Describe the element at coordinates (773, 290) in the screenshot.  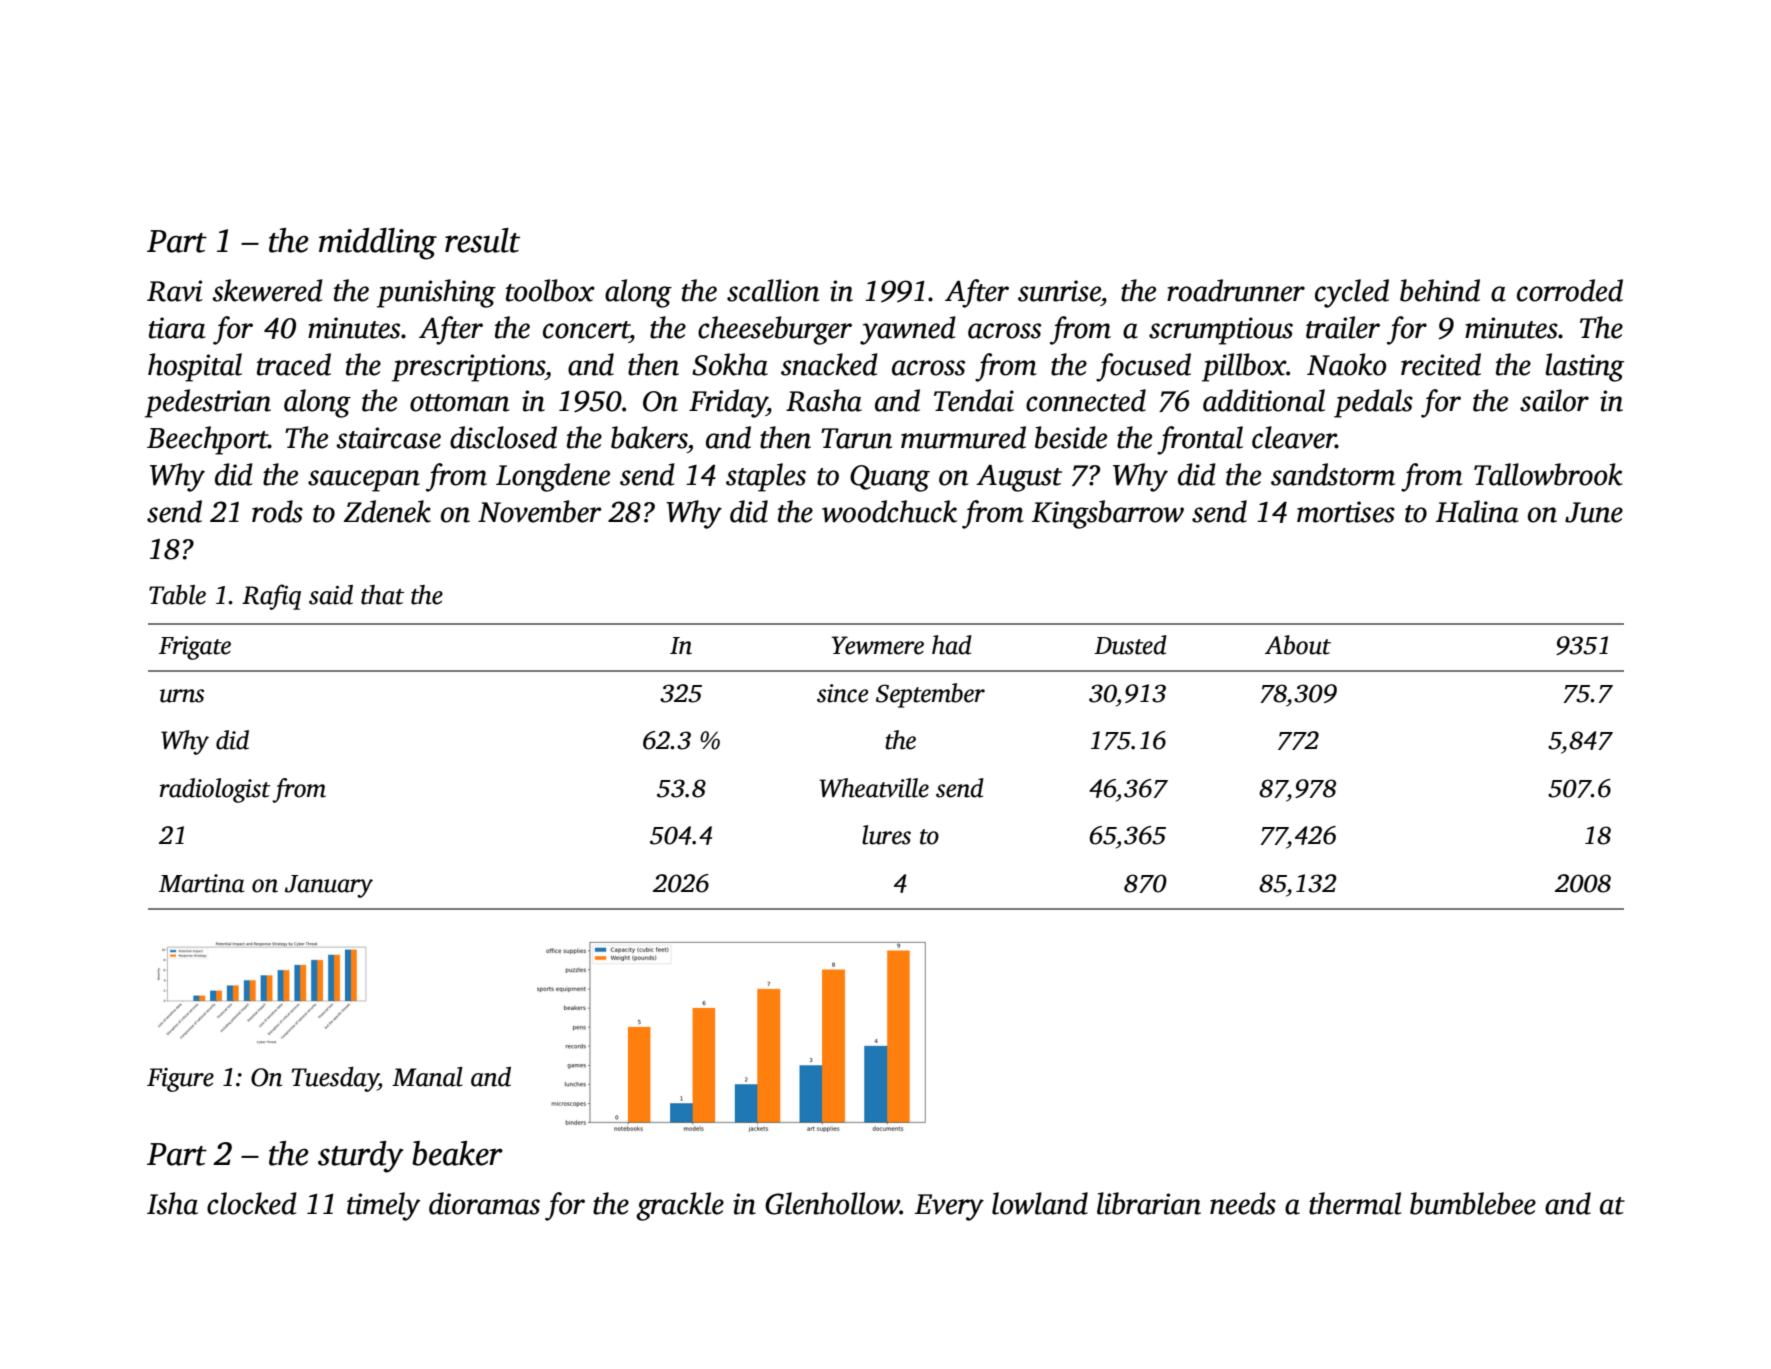
I see `scallion` at that location.
